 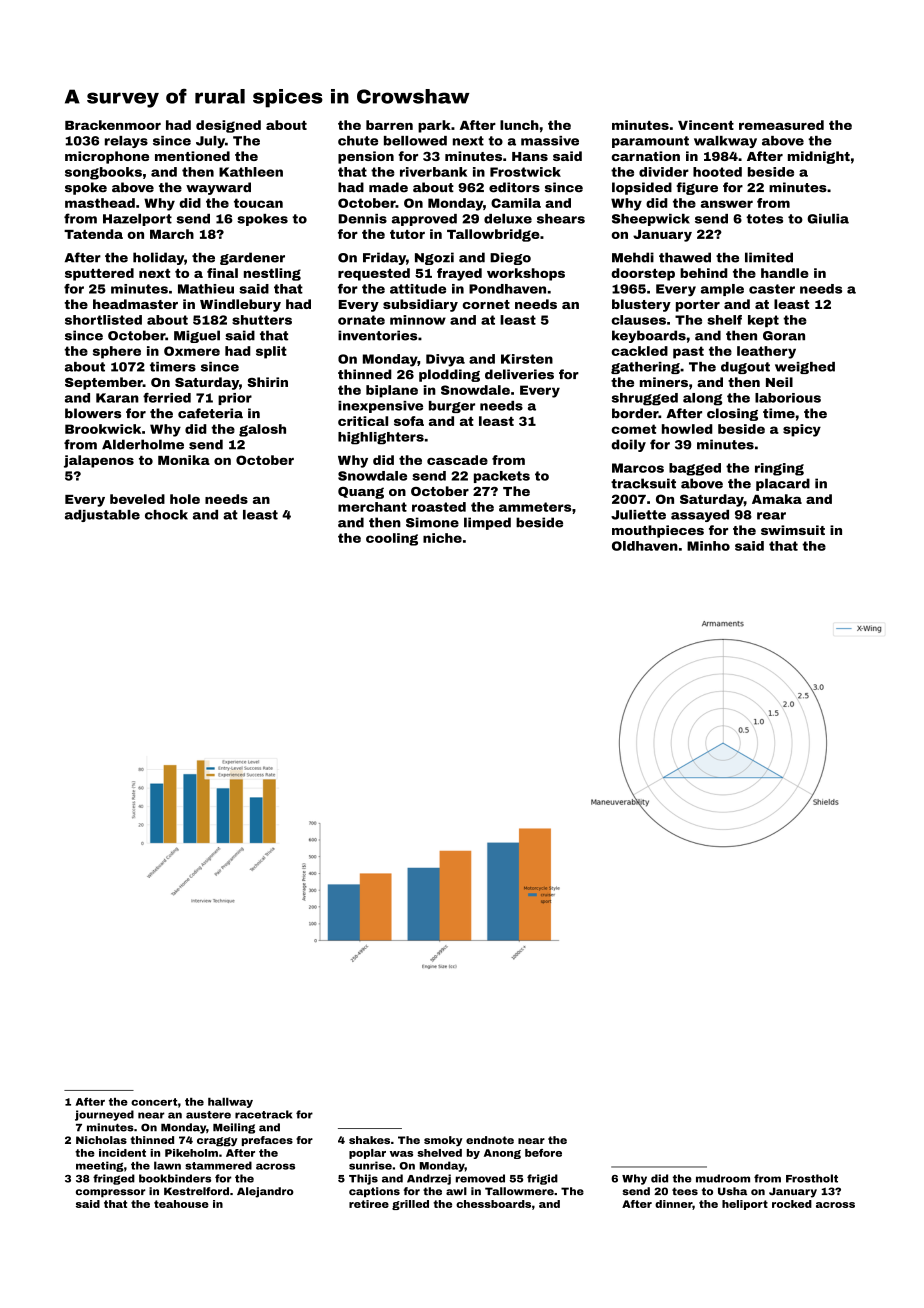 I want to click on dinner, so click(x=673, y=1204).
